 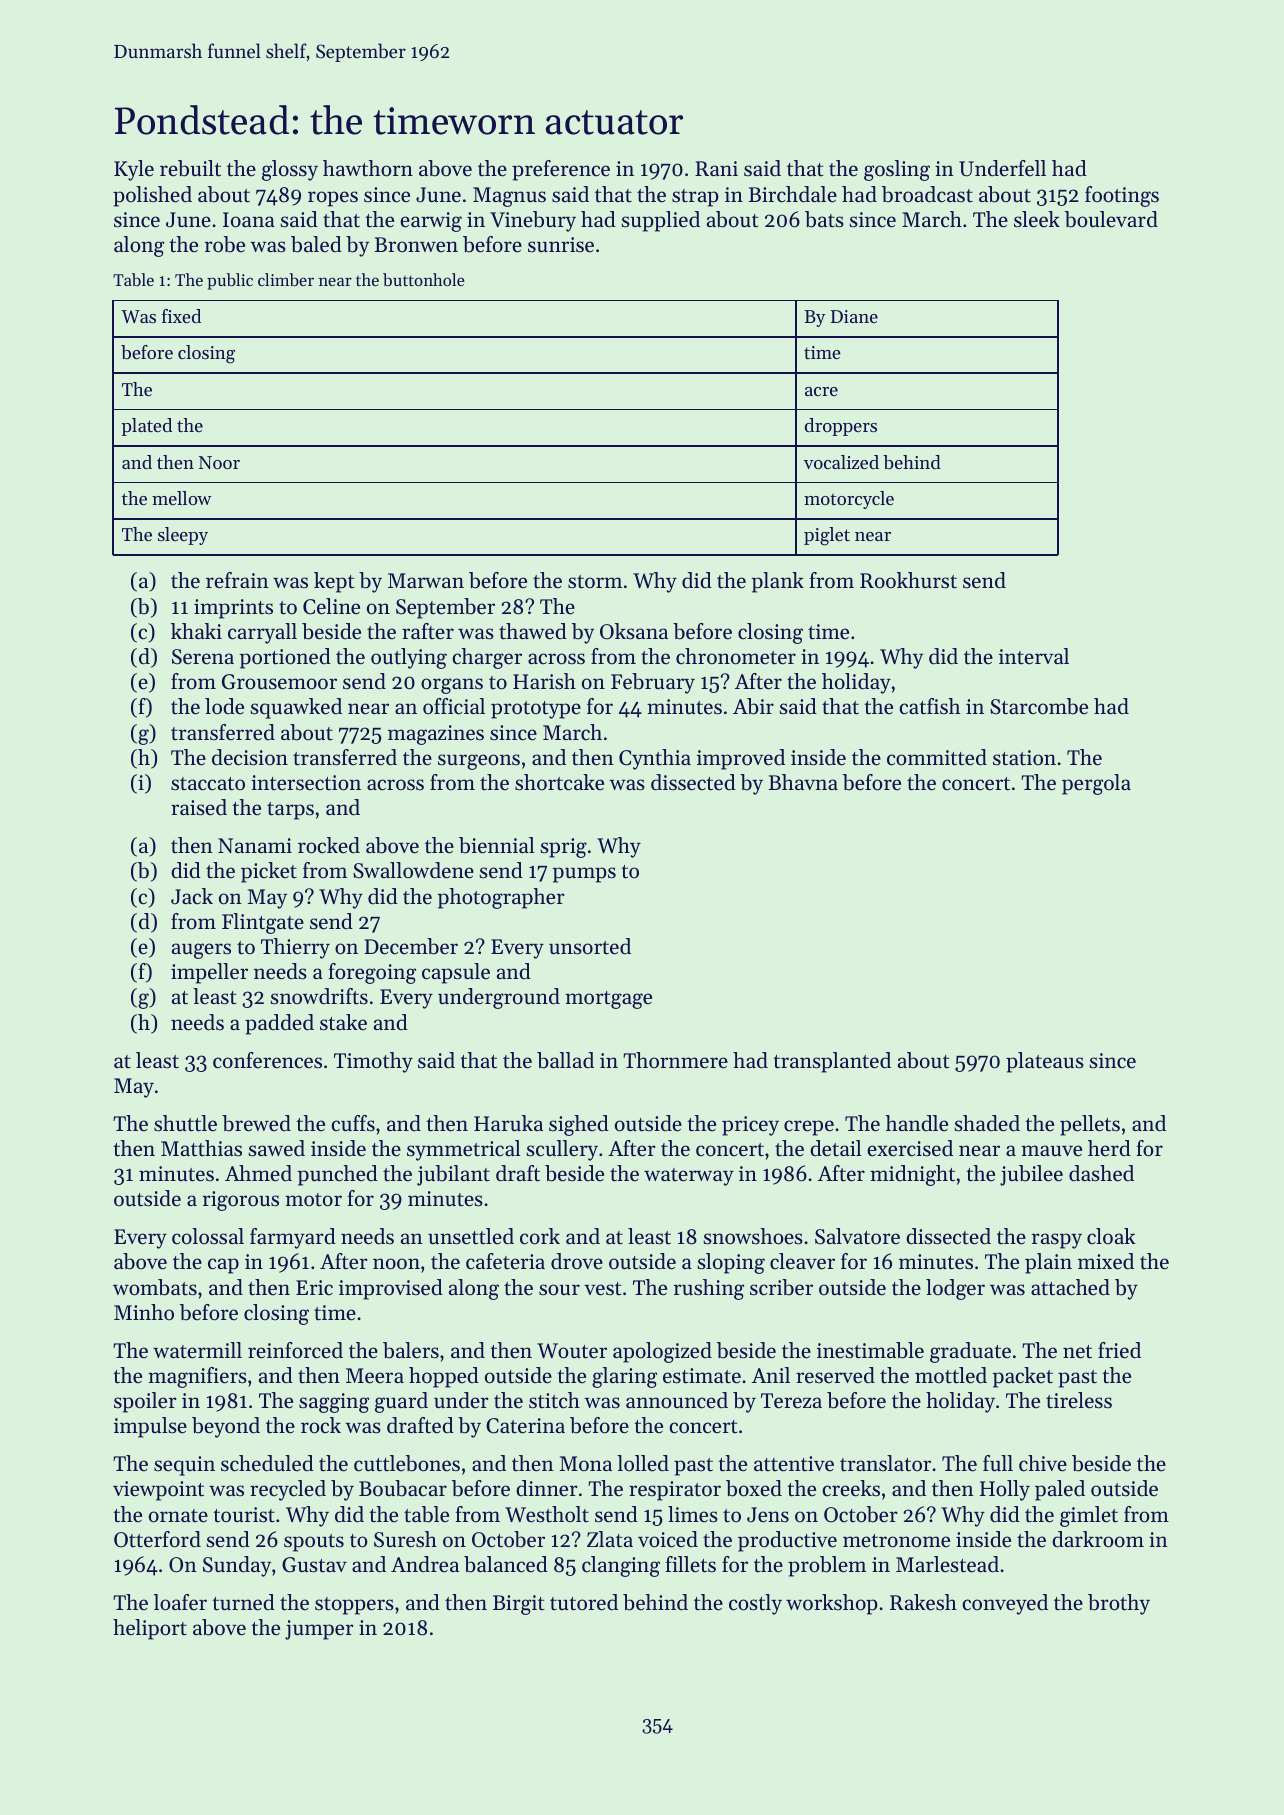 I want to click on vocalized, so click(x=841, y=462).
